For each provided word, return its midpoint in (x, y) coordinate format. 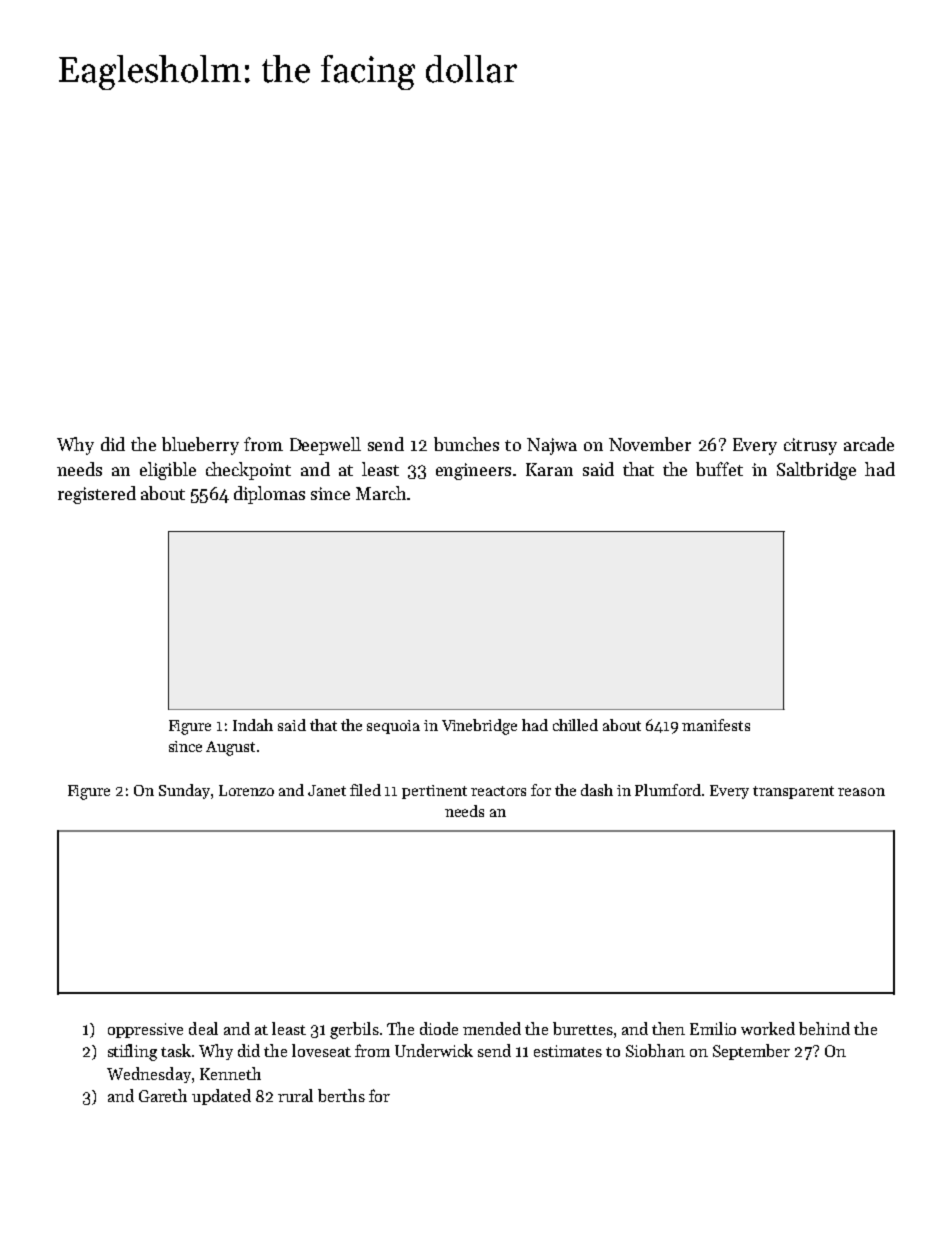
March (381, 493)
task (176, 1050)
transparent (793, 792)
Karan (549, 469)
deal (203, 1028)
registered (97, 495)
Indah (253, 725)
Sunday (184, 791)
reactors (498, 791)
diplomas (269, 495)
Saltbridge (816, 471)
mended (492, 1028)
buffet (719, 469)
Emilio (713, 1028)
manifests (716, 725)
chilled (575, 725)
